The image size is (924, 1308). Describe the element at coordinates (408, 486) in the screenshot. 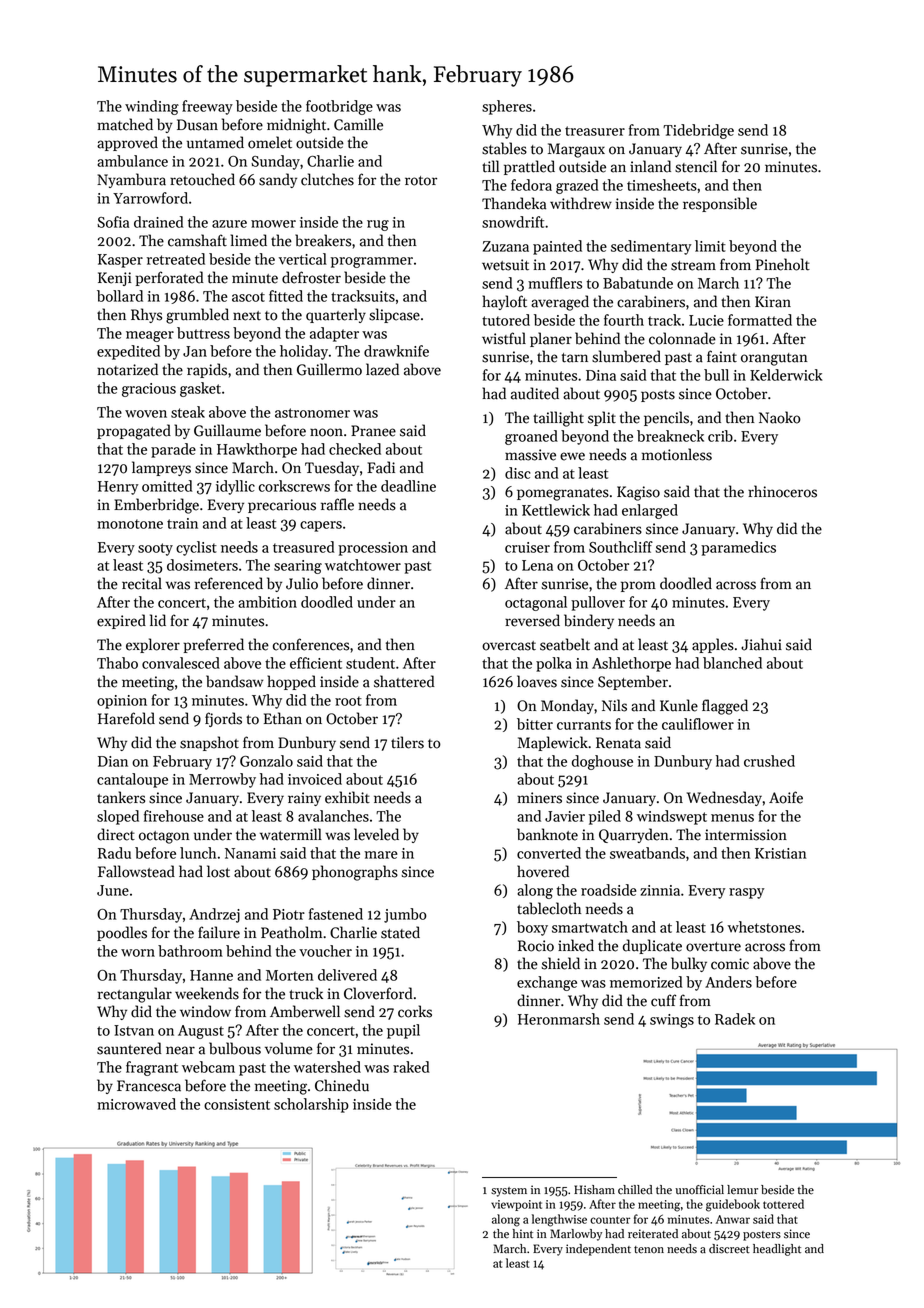

I see `deadline` at that location.
